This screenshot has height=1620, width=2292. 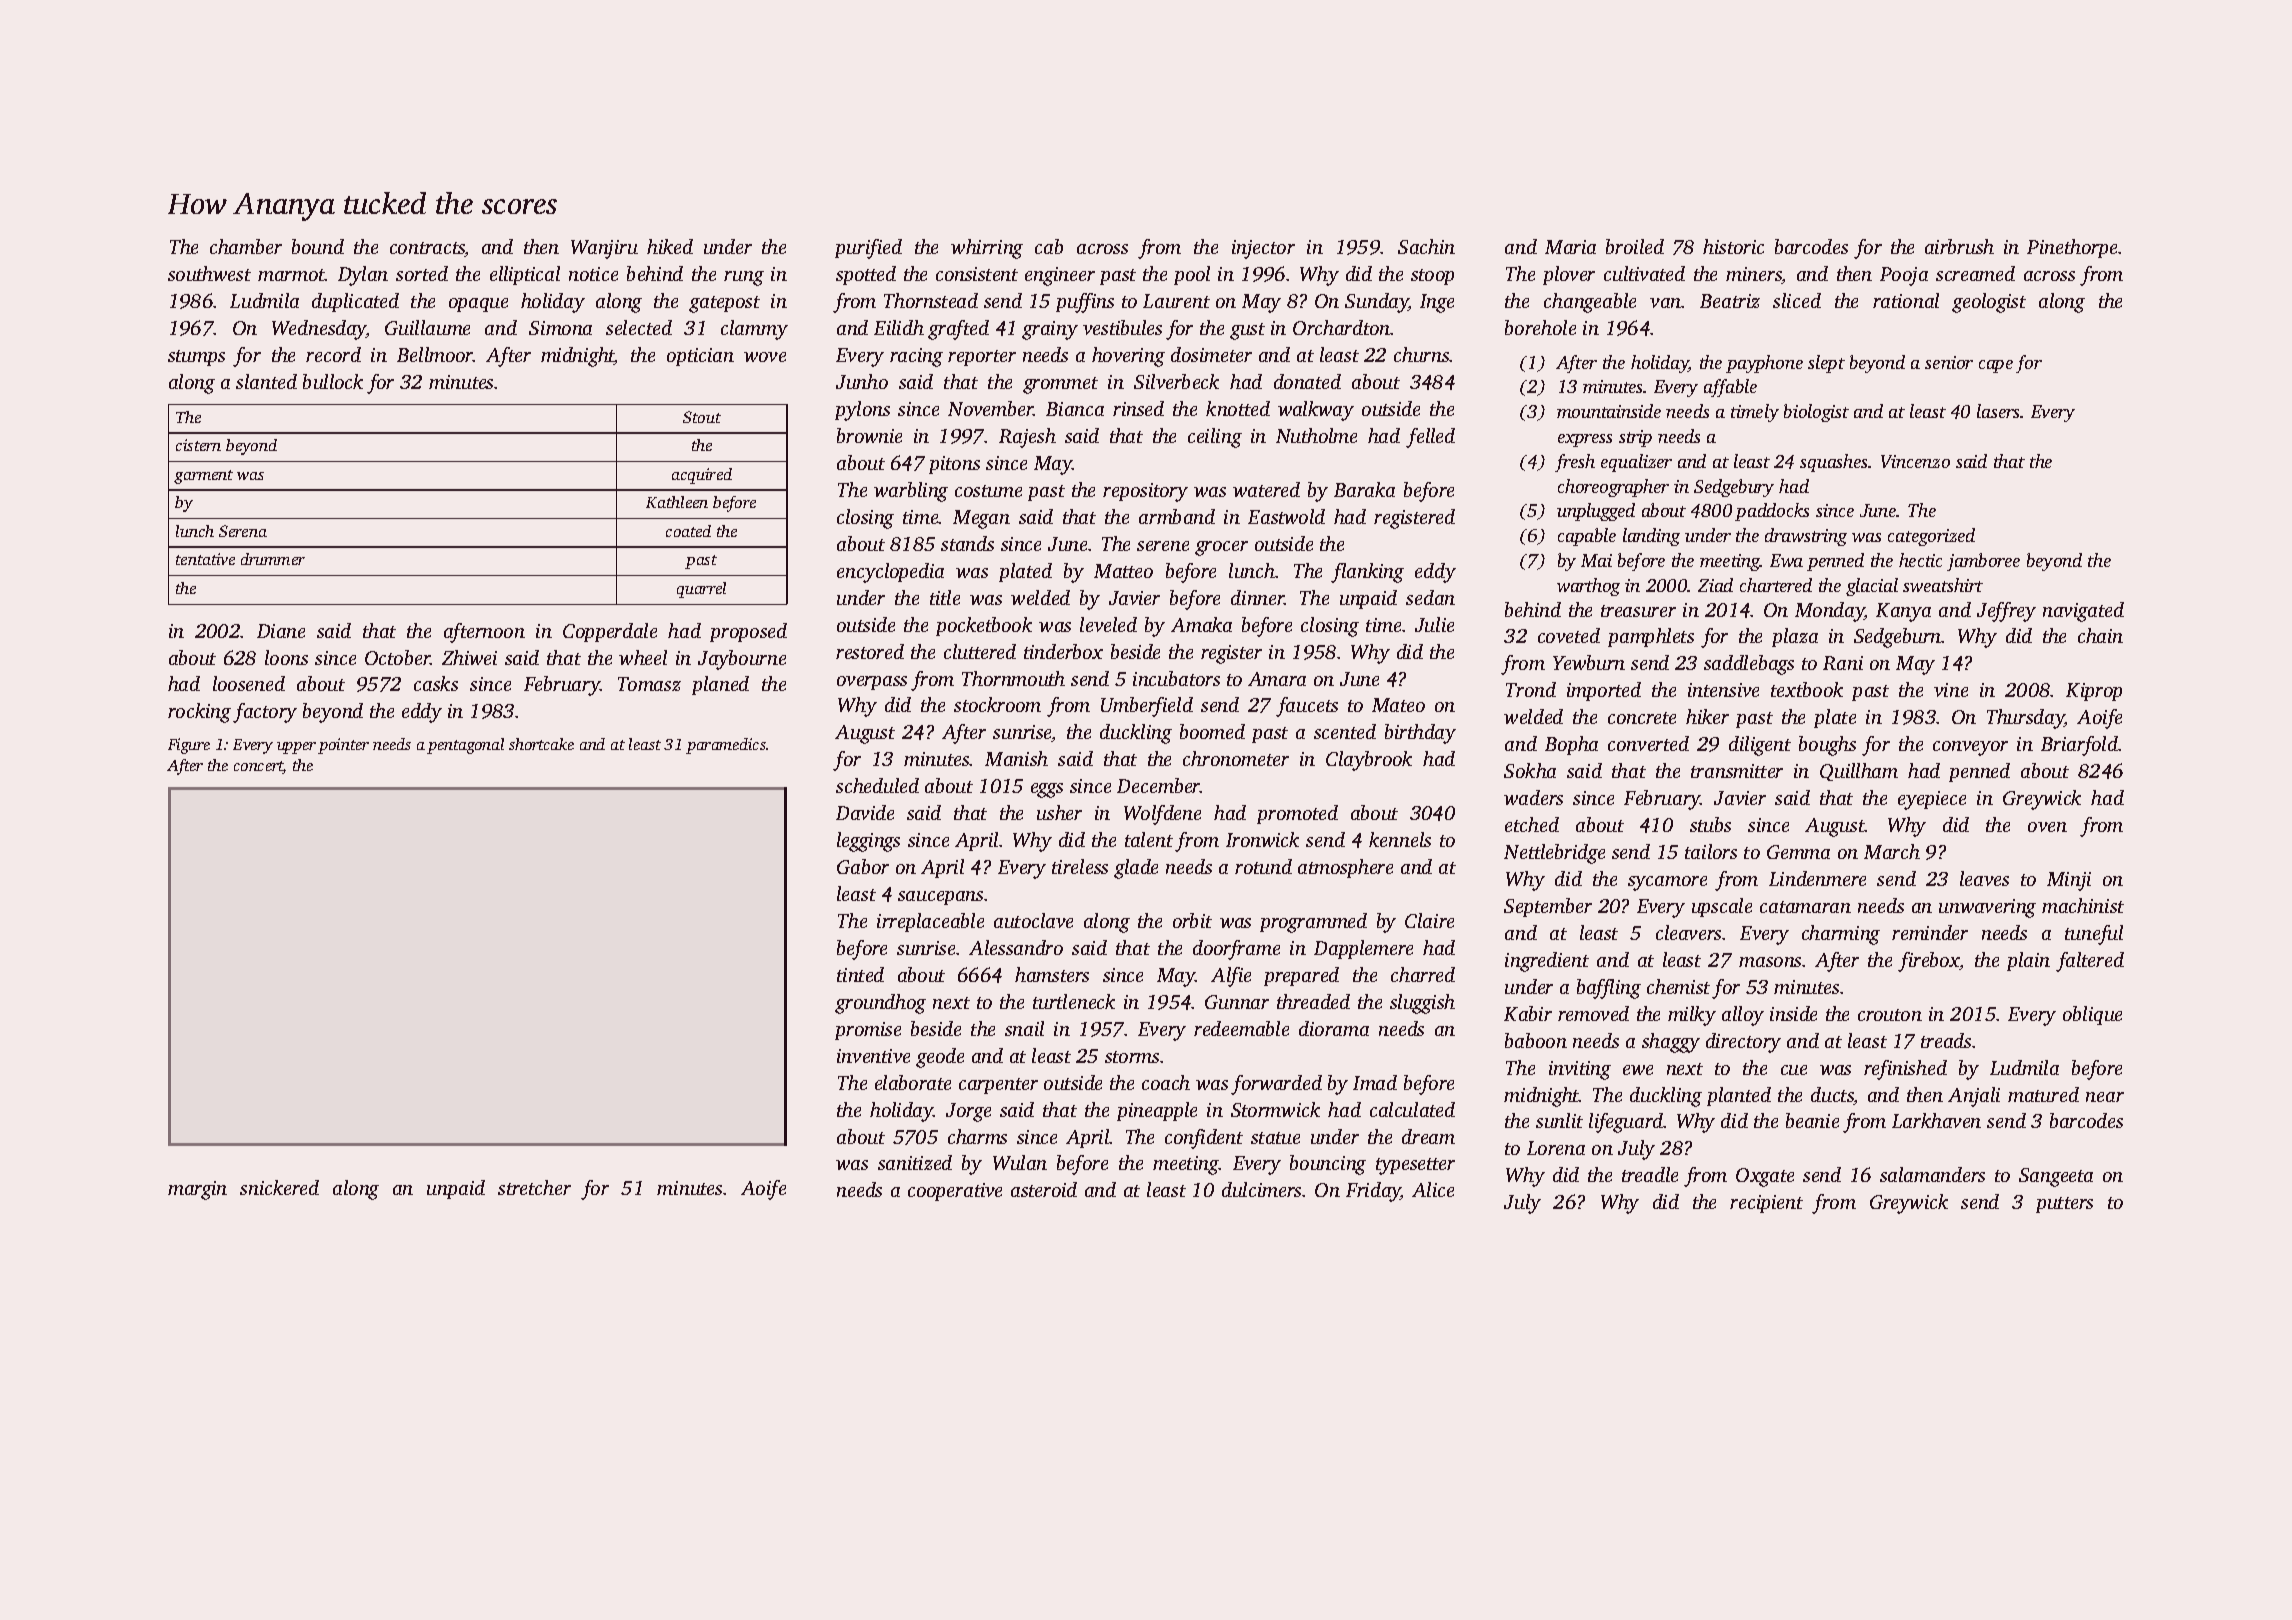 What do you see at coordinates (670, 246) in the screenshot?
I see `hiked` at bounding box center [670, 246].
